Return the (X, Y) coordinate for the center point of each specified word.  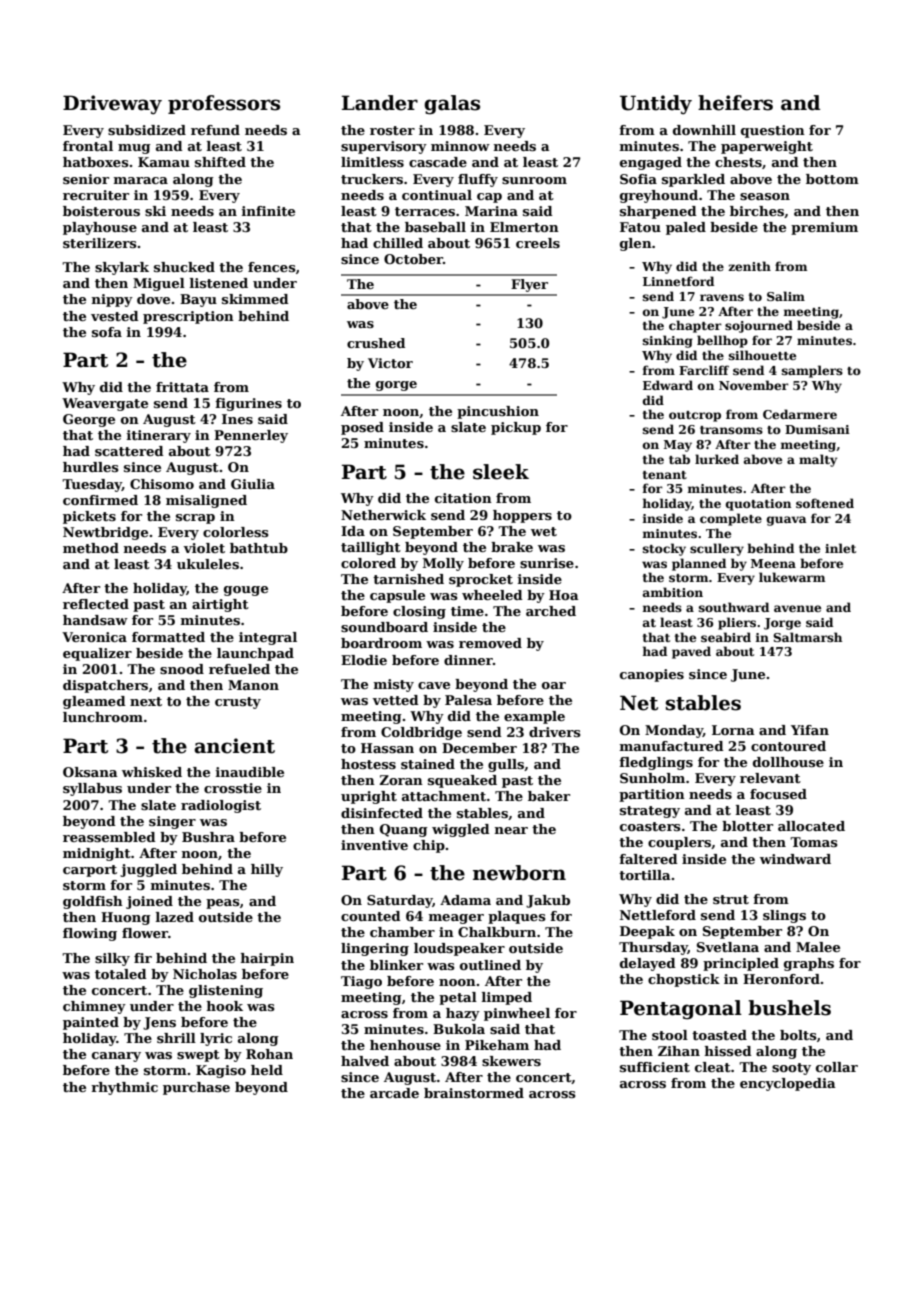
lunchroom (103, 717)
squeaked (462, 781)
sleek (501, 472)
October (413, 259)
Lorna (733, 730)
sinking (668, 341)
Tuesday (92, 485)
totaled (121, 974)
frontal (88, 146)
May (678, 446)
